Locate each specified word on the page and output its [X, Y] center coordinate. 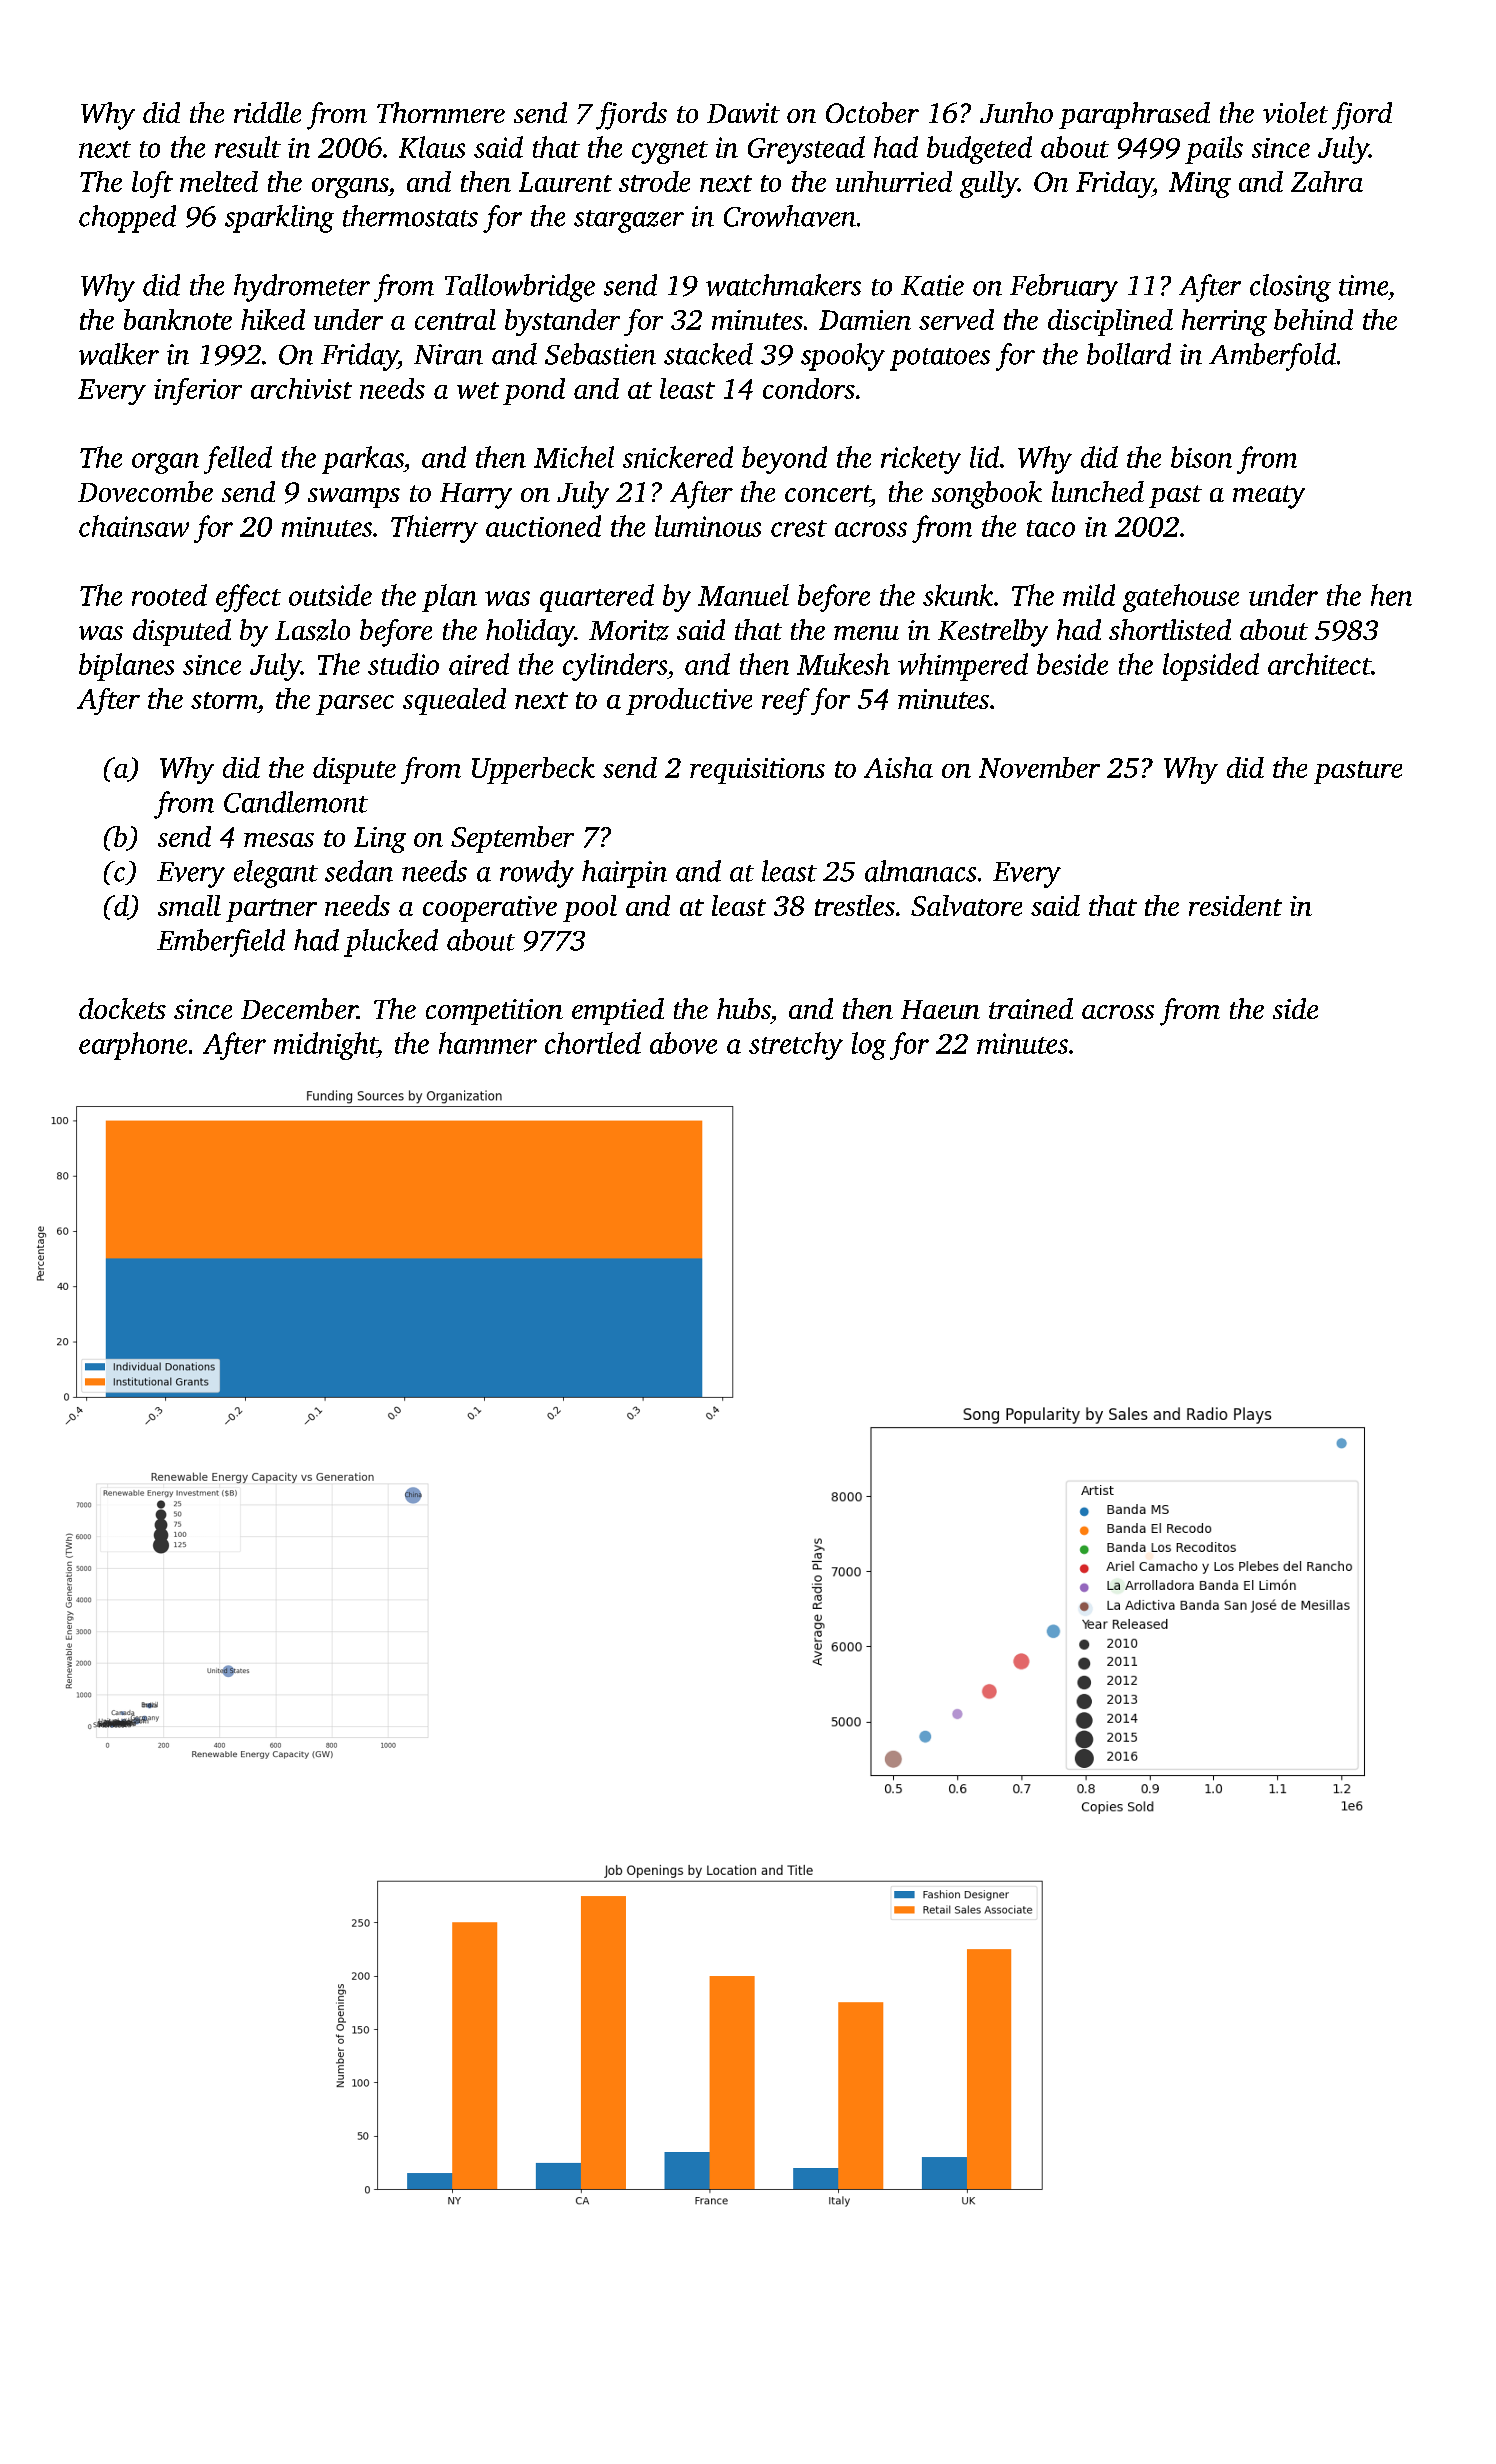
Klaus [432, 147]
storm [224, 700]
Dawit [743, 113]
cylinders [615, 667]
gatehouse [1181, 598]
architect [1319, 664]
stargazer [629, 221]
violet [1295, 112]
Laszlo [312, 630]
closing [1290, 288]
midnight [325, 1046]
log [869, 1046]
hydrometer [302, 288]
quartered [597, 598]
